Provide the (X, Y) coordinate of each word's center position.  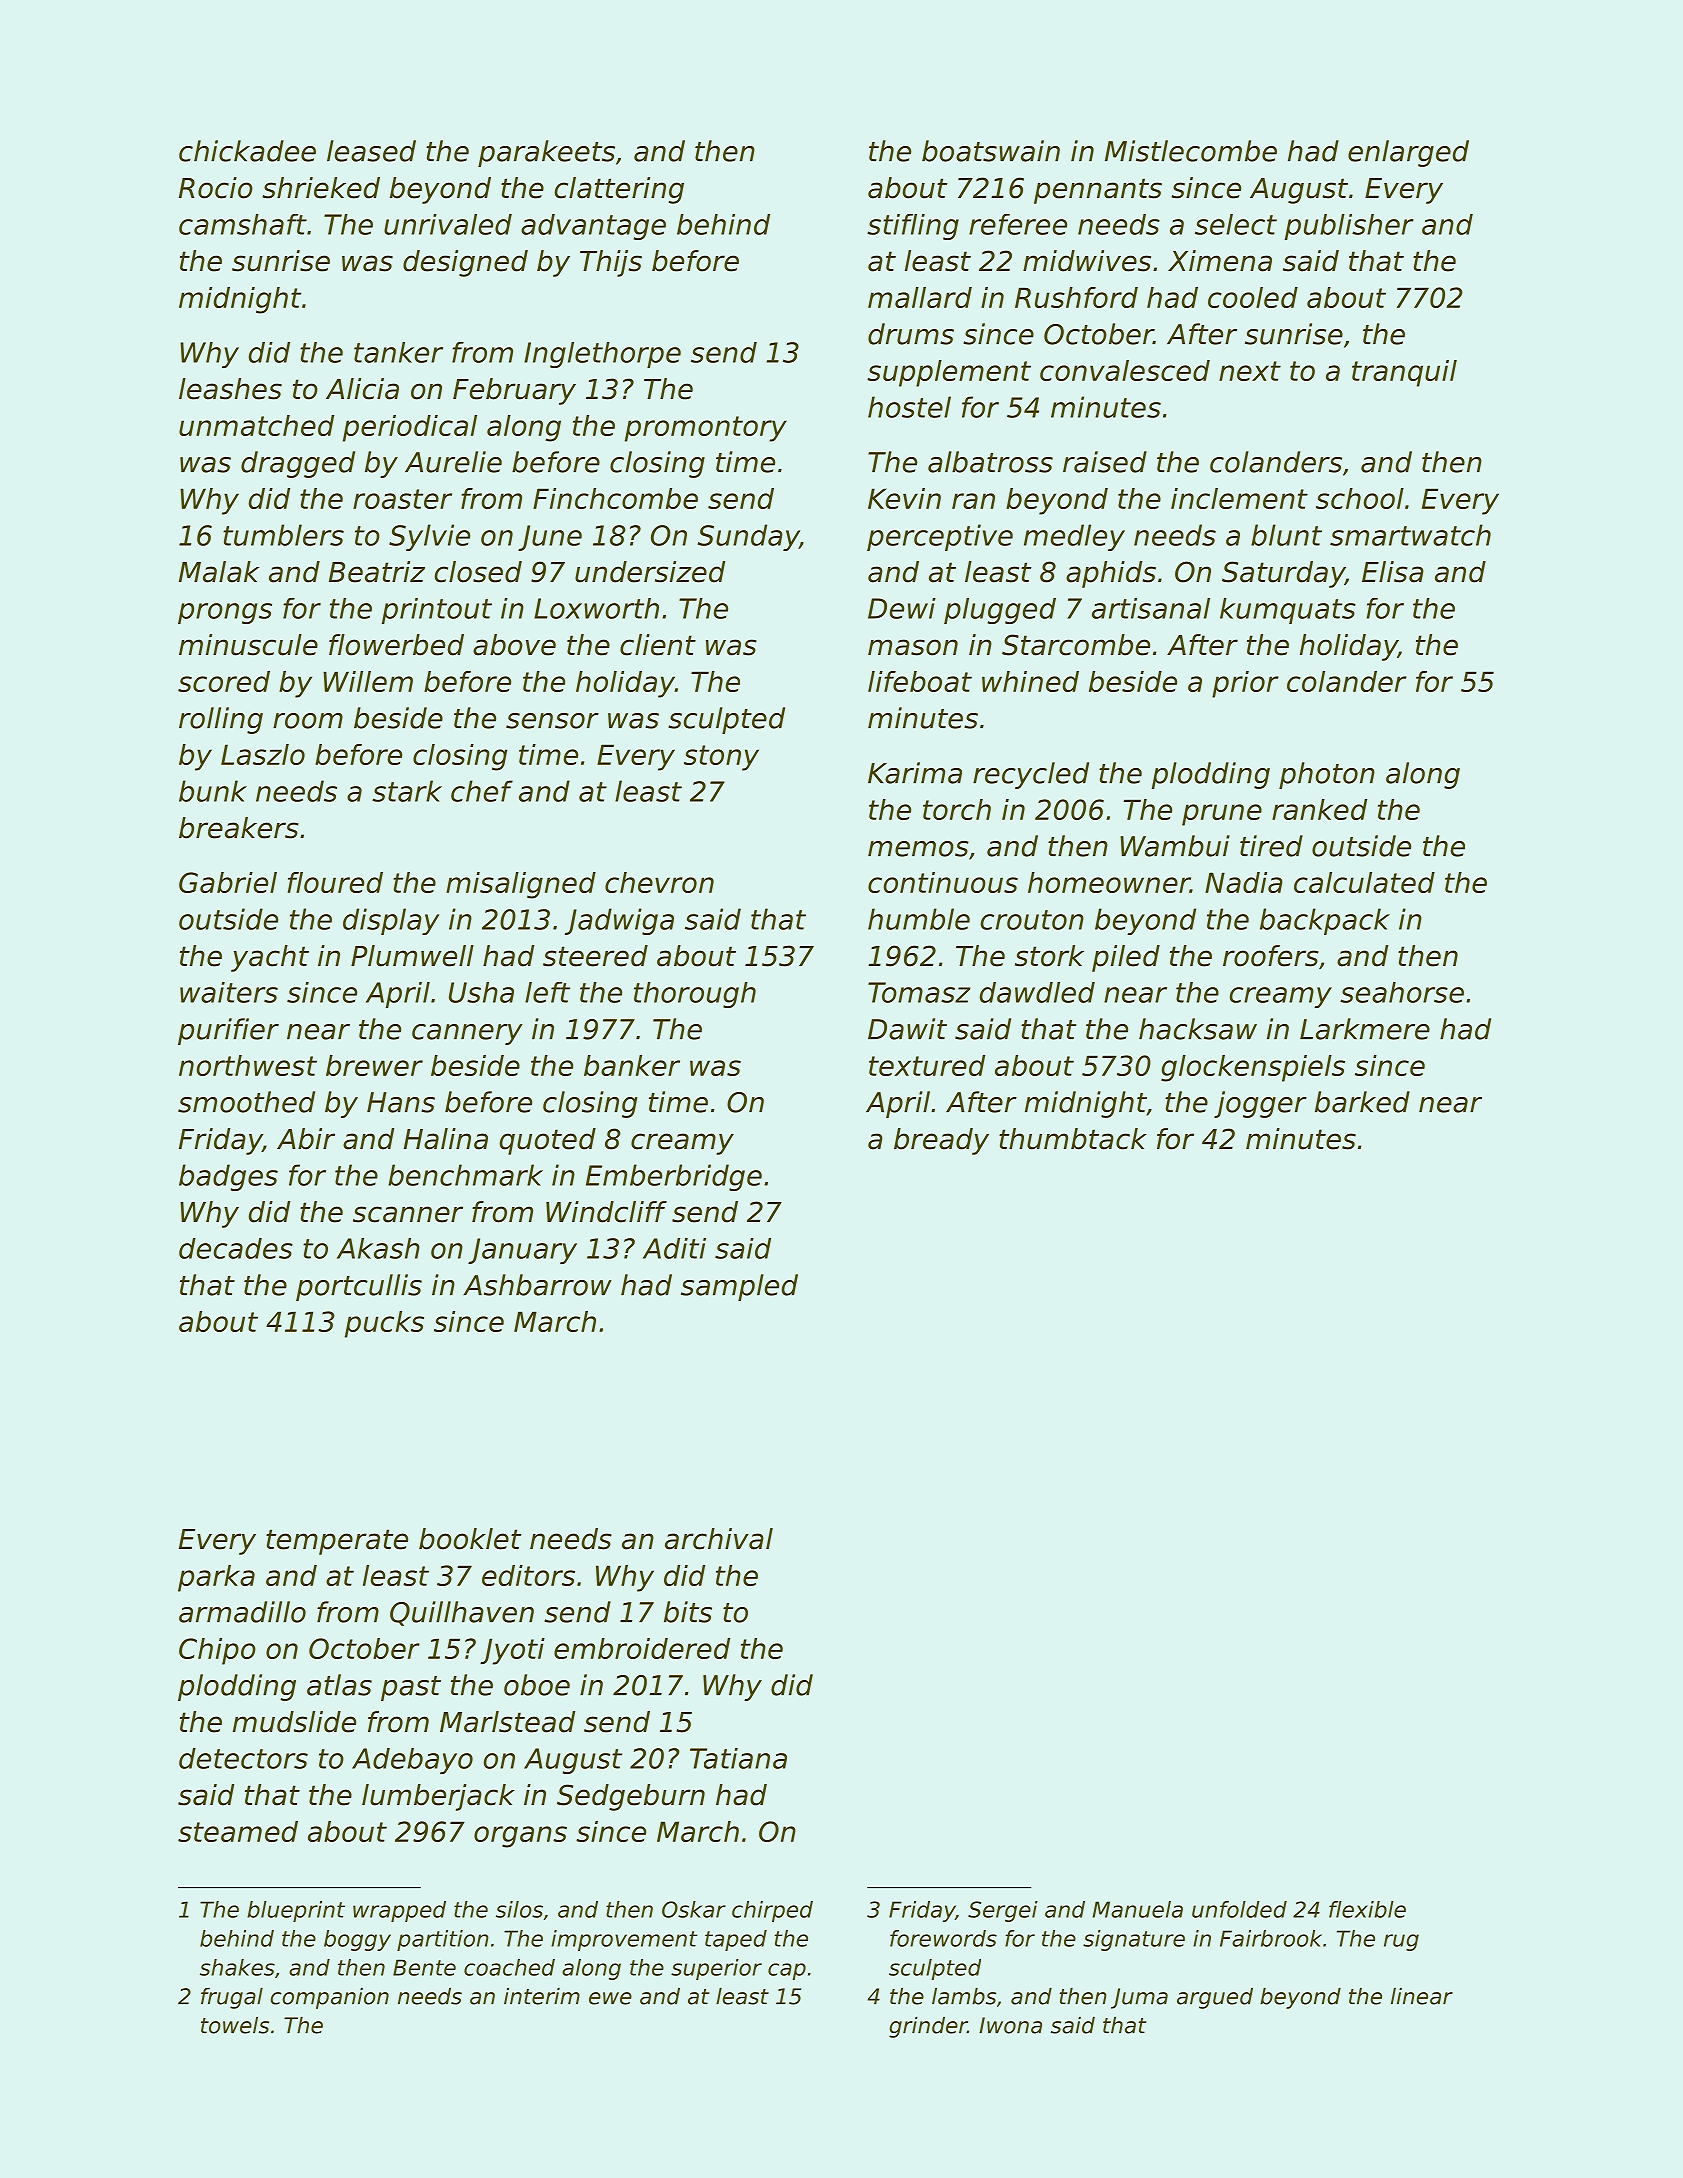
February (514, 391)
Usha (481, 992)
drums (911, 334)
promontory (706, 429)
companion (330, 1998)
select (1236, 224)
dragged (298, 464)
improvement (624, 1940)
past (411, 1688)
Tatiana (738, 1758)
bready (941, 1141)
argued (1215, 1998)
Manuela (1138, 1909)
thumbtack (1073, 1139)
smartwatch (1410, 535)
